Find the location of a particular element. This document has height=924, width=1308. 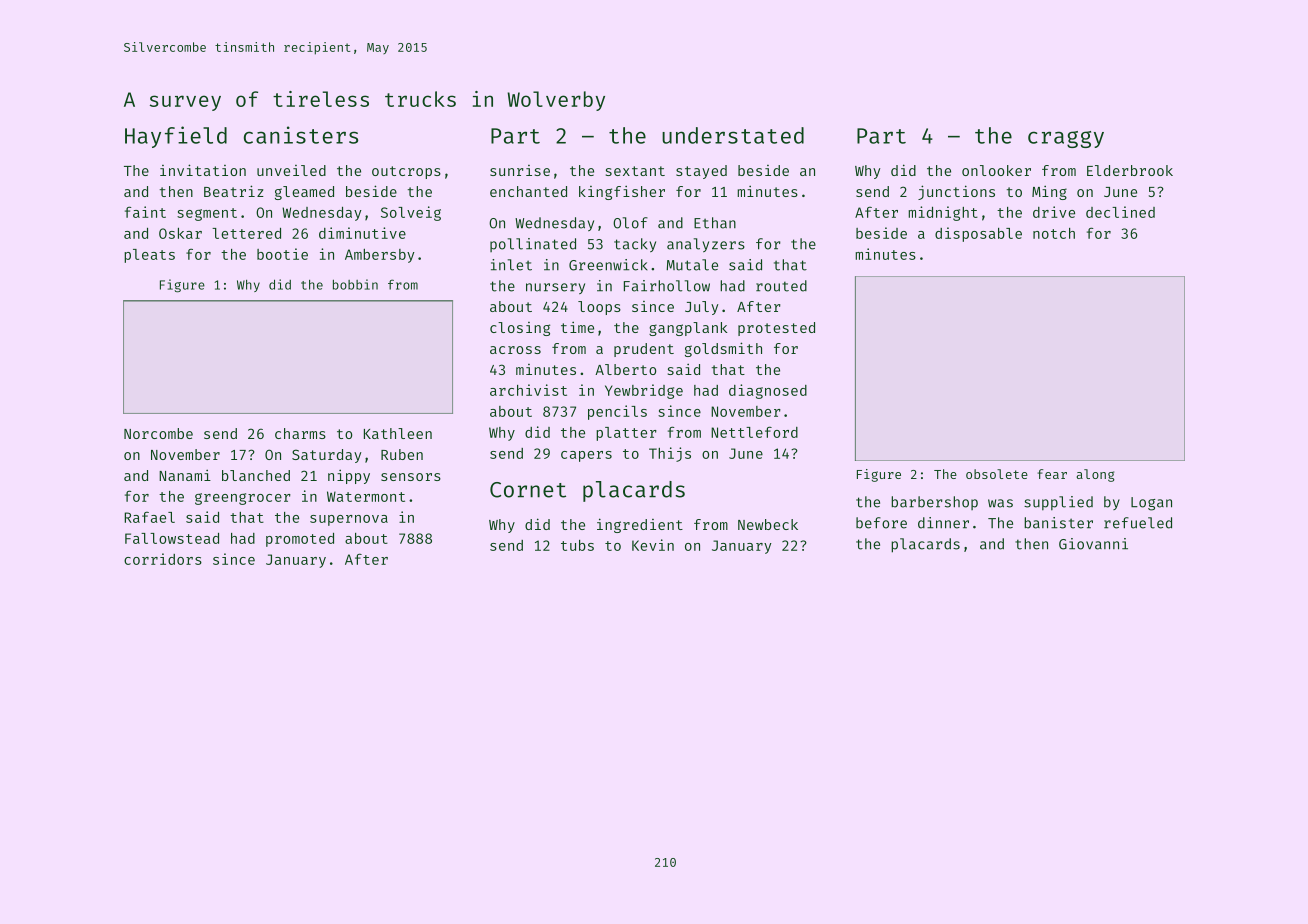

banister is located at coordinates (1058, 523).
